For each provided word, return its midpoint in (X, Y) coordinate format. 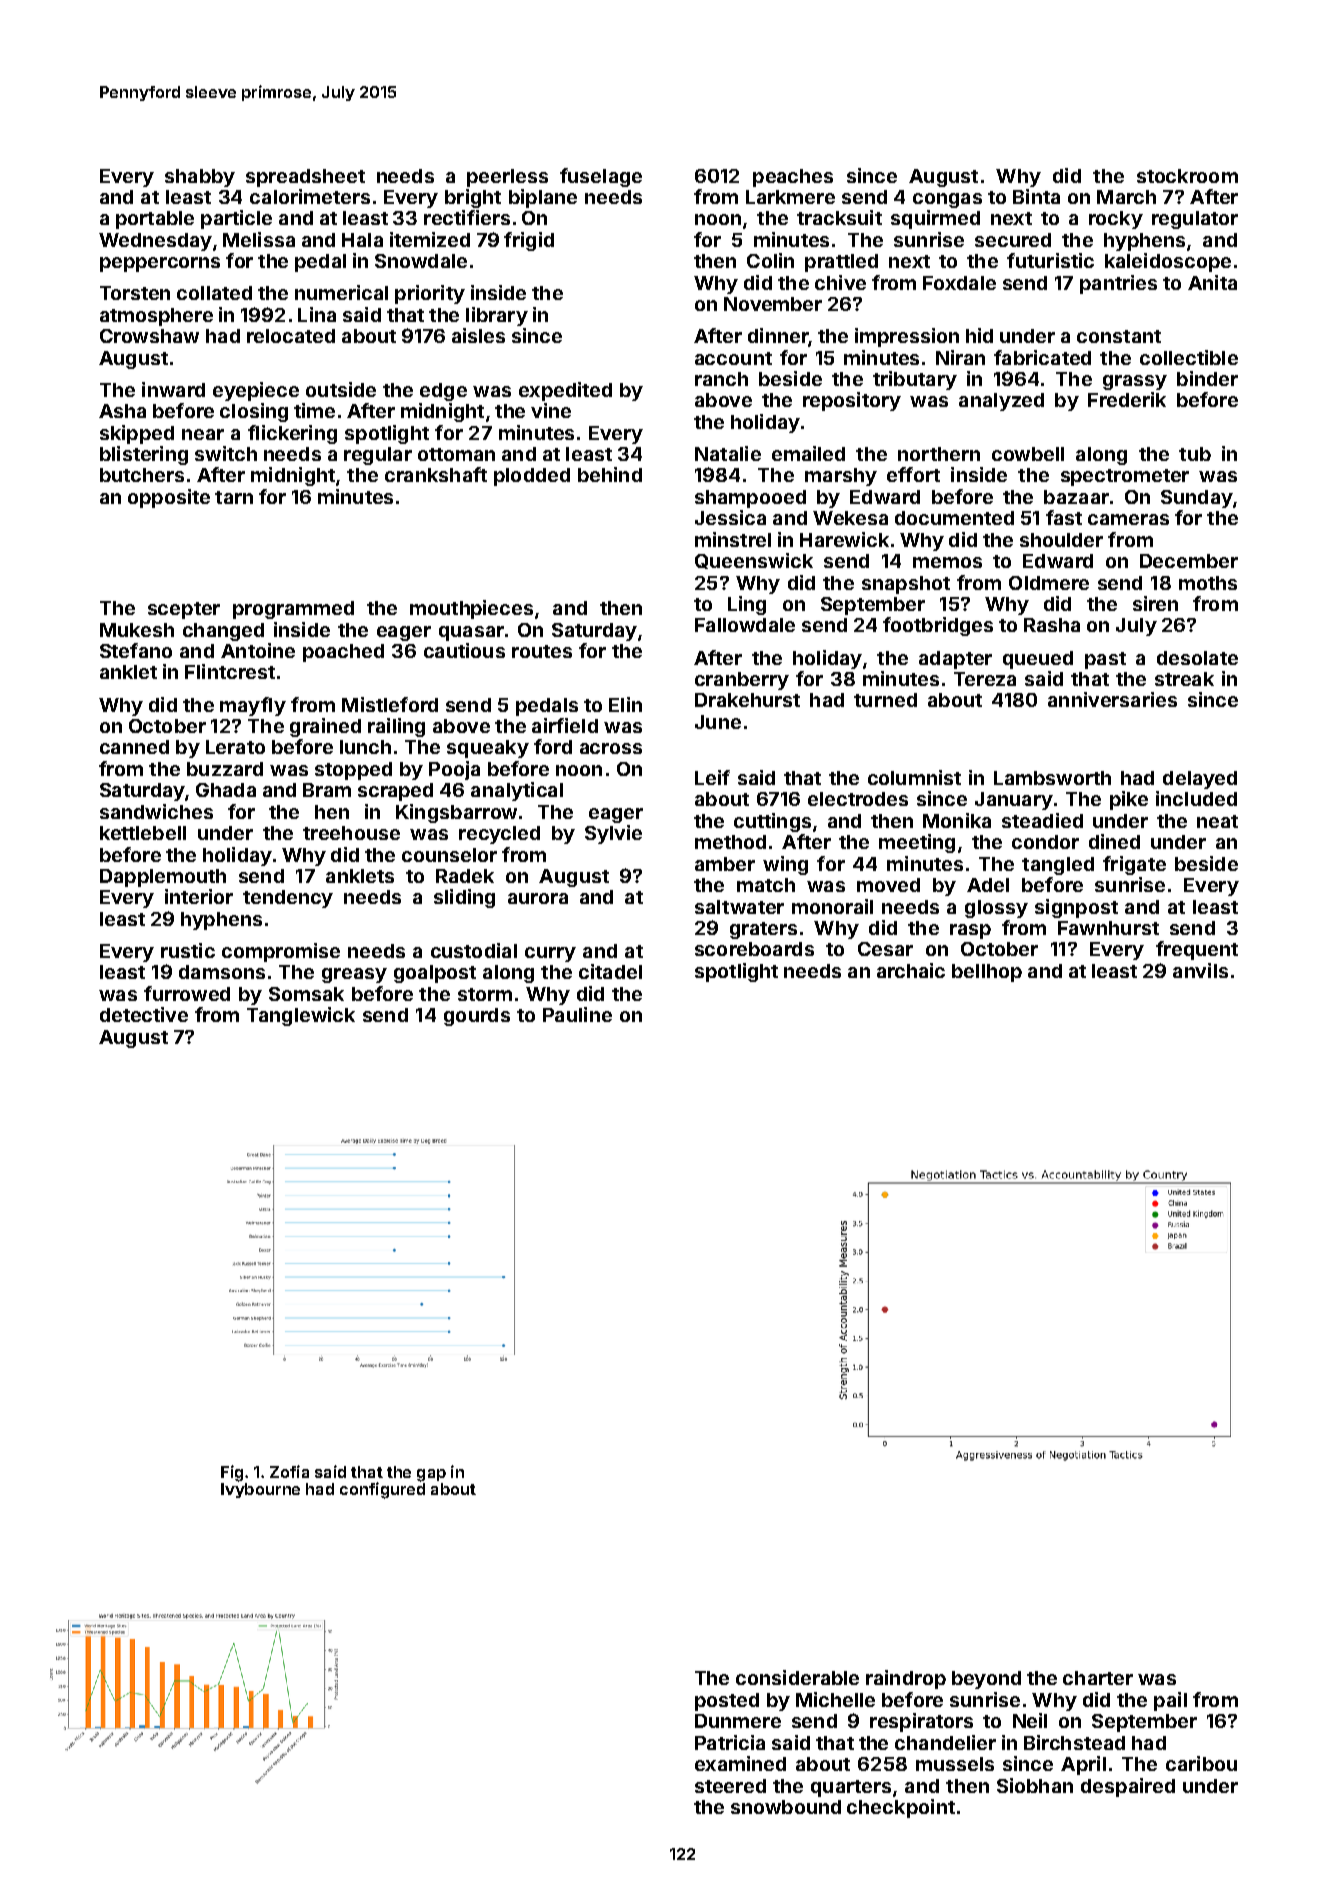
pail (1170, 1701)
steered (730, 1786)
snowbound (786, 1807)
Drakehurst (747, 700)
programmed (293, 610)
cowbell (1028, 454)
